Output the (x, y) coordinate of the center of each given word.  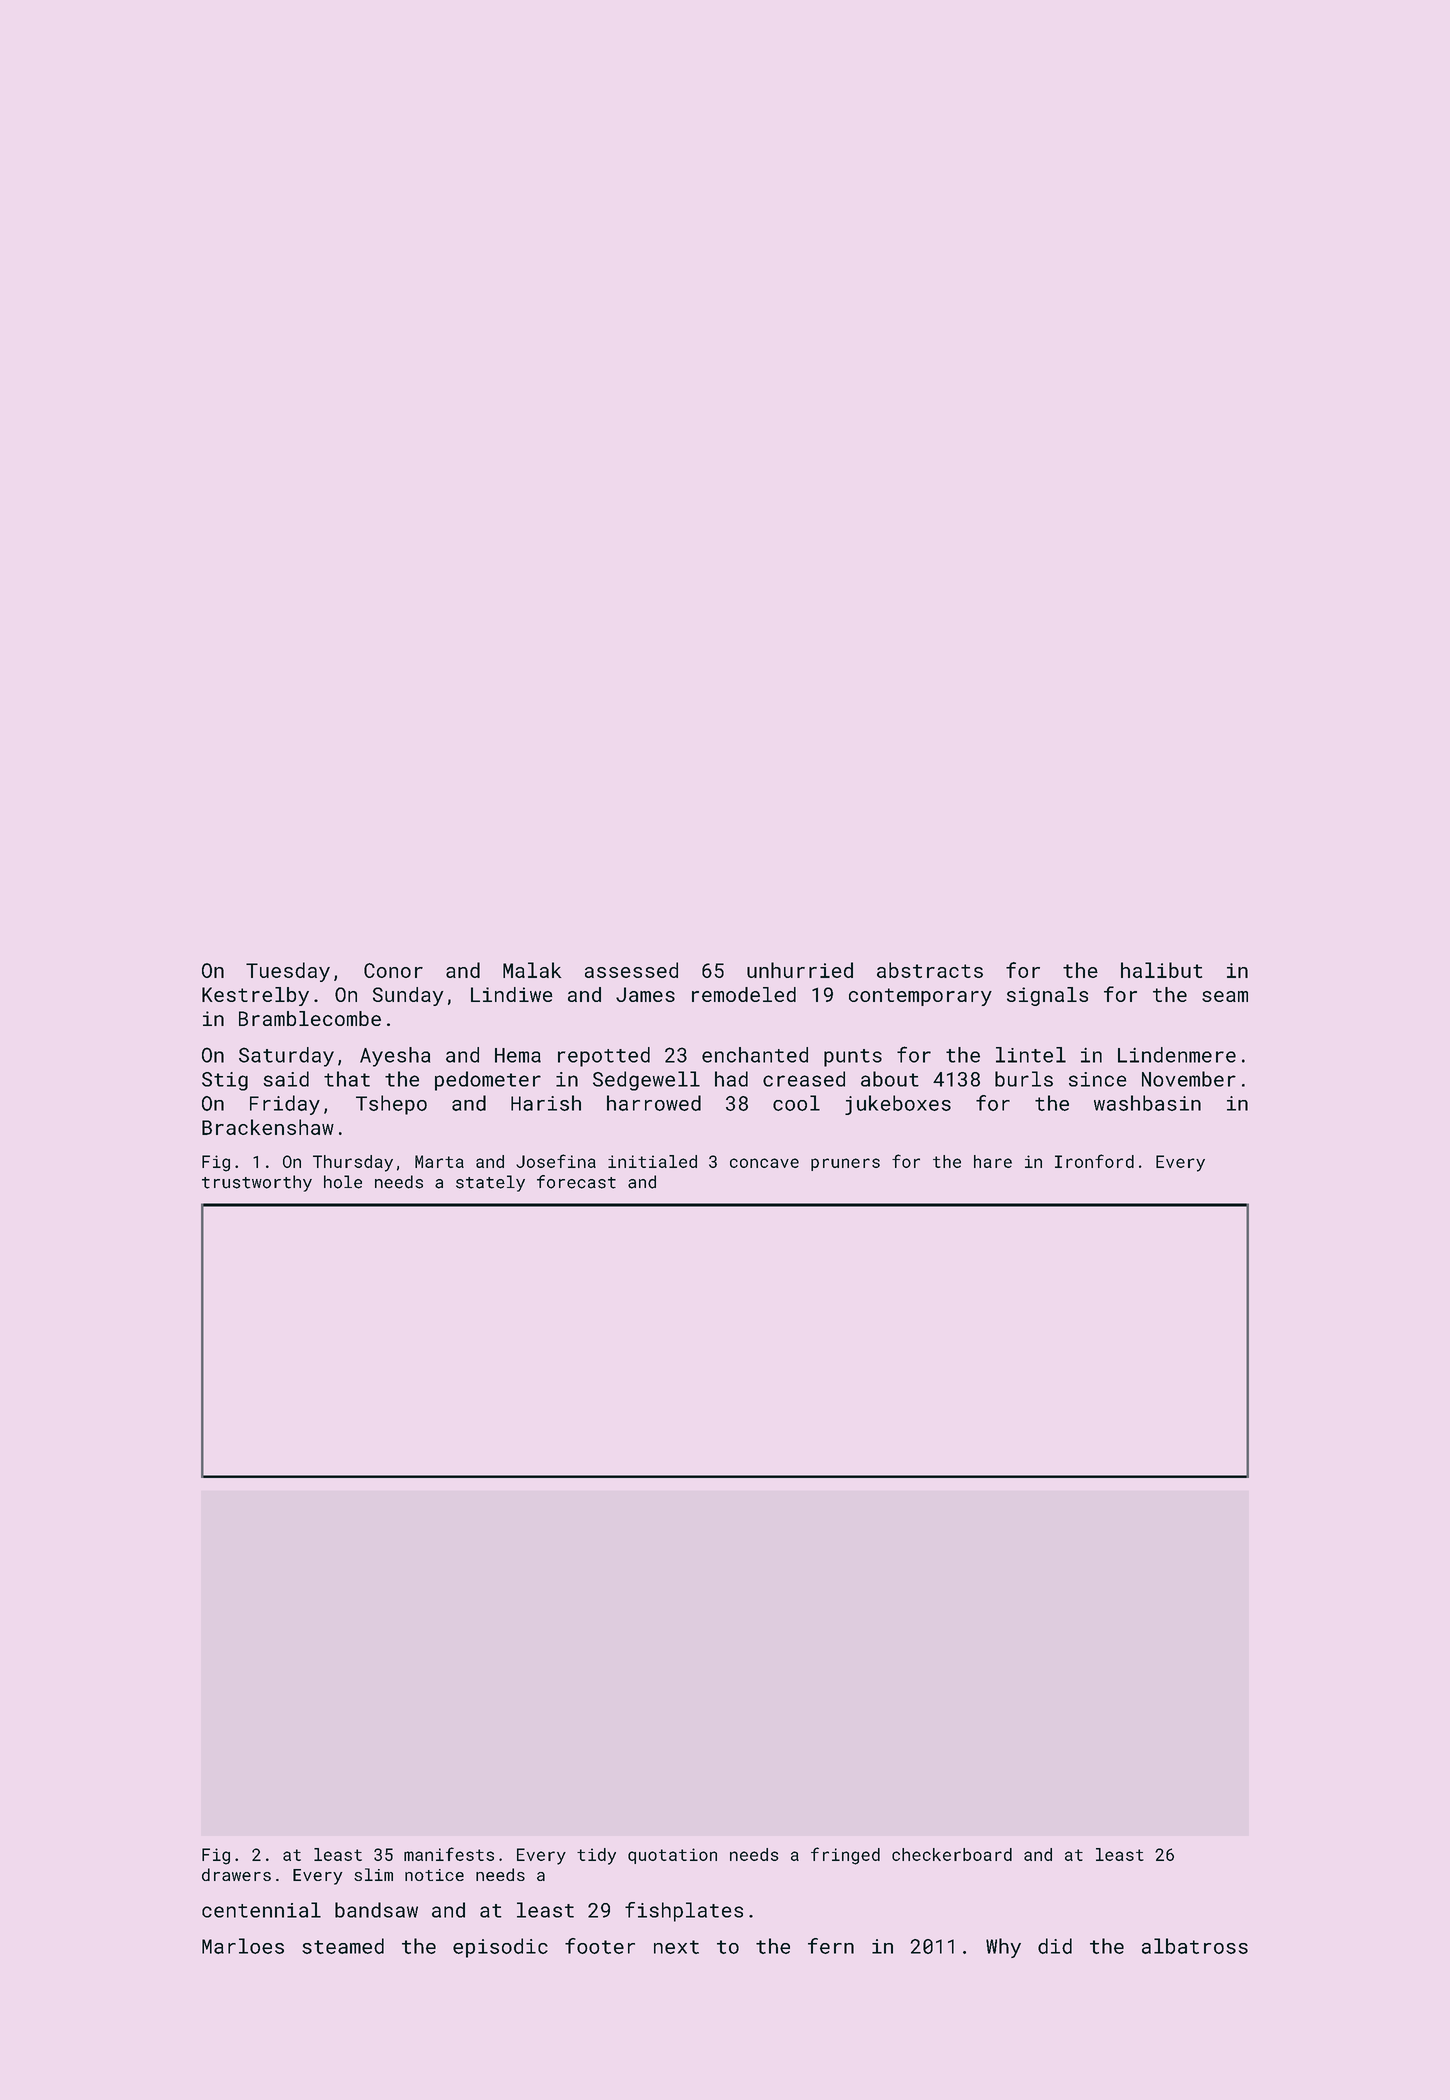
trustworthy (257, 1183)
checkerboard (952, 1854)
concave (764, 1163)
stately (490, 1183)
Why (1003, 1948)
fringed (845, 1856)
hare (993, 1161)
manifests (449, 1854)
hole (343, 1182)
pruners (845, 1164)
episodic (500, 1948)
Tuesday (288, 972)
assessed (631, 970)
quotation (672, 1856)
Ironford (1094, 1161)
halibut (1161, 970)
